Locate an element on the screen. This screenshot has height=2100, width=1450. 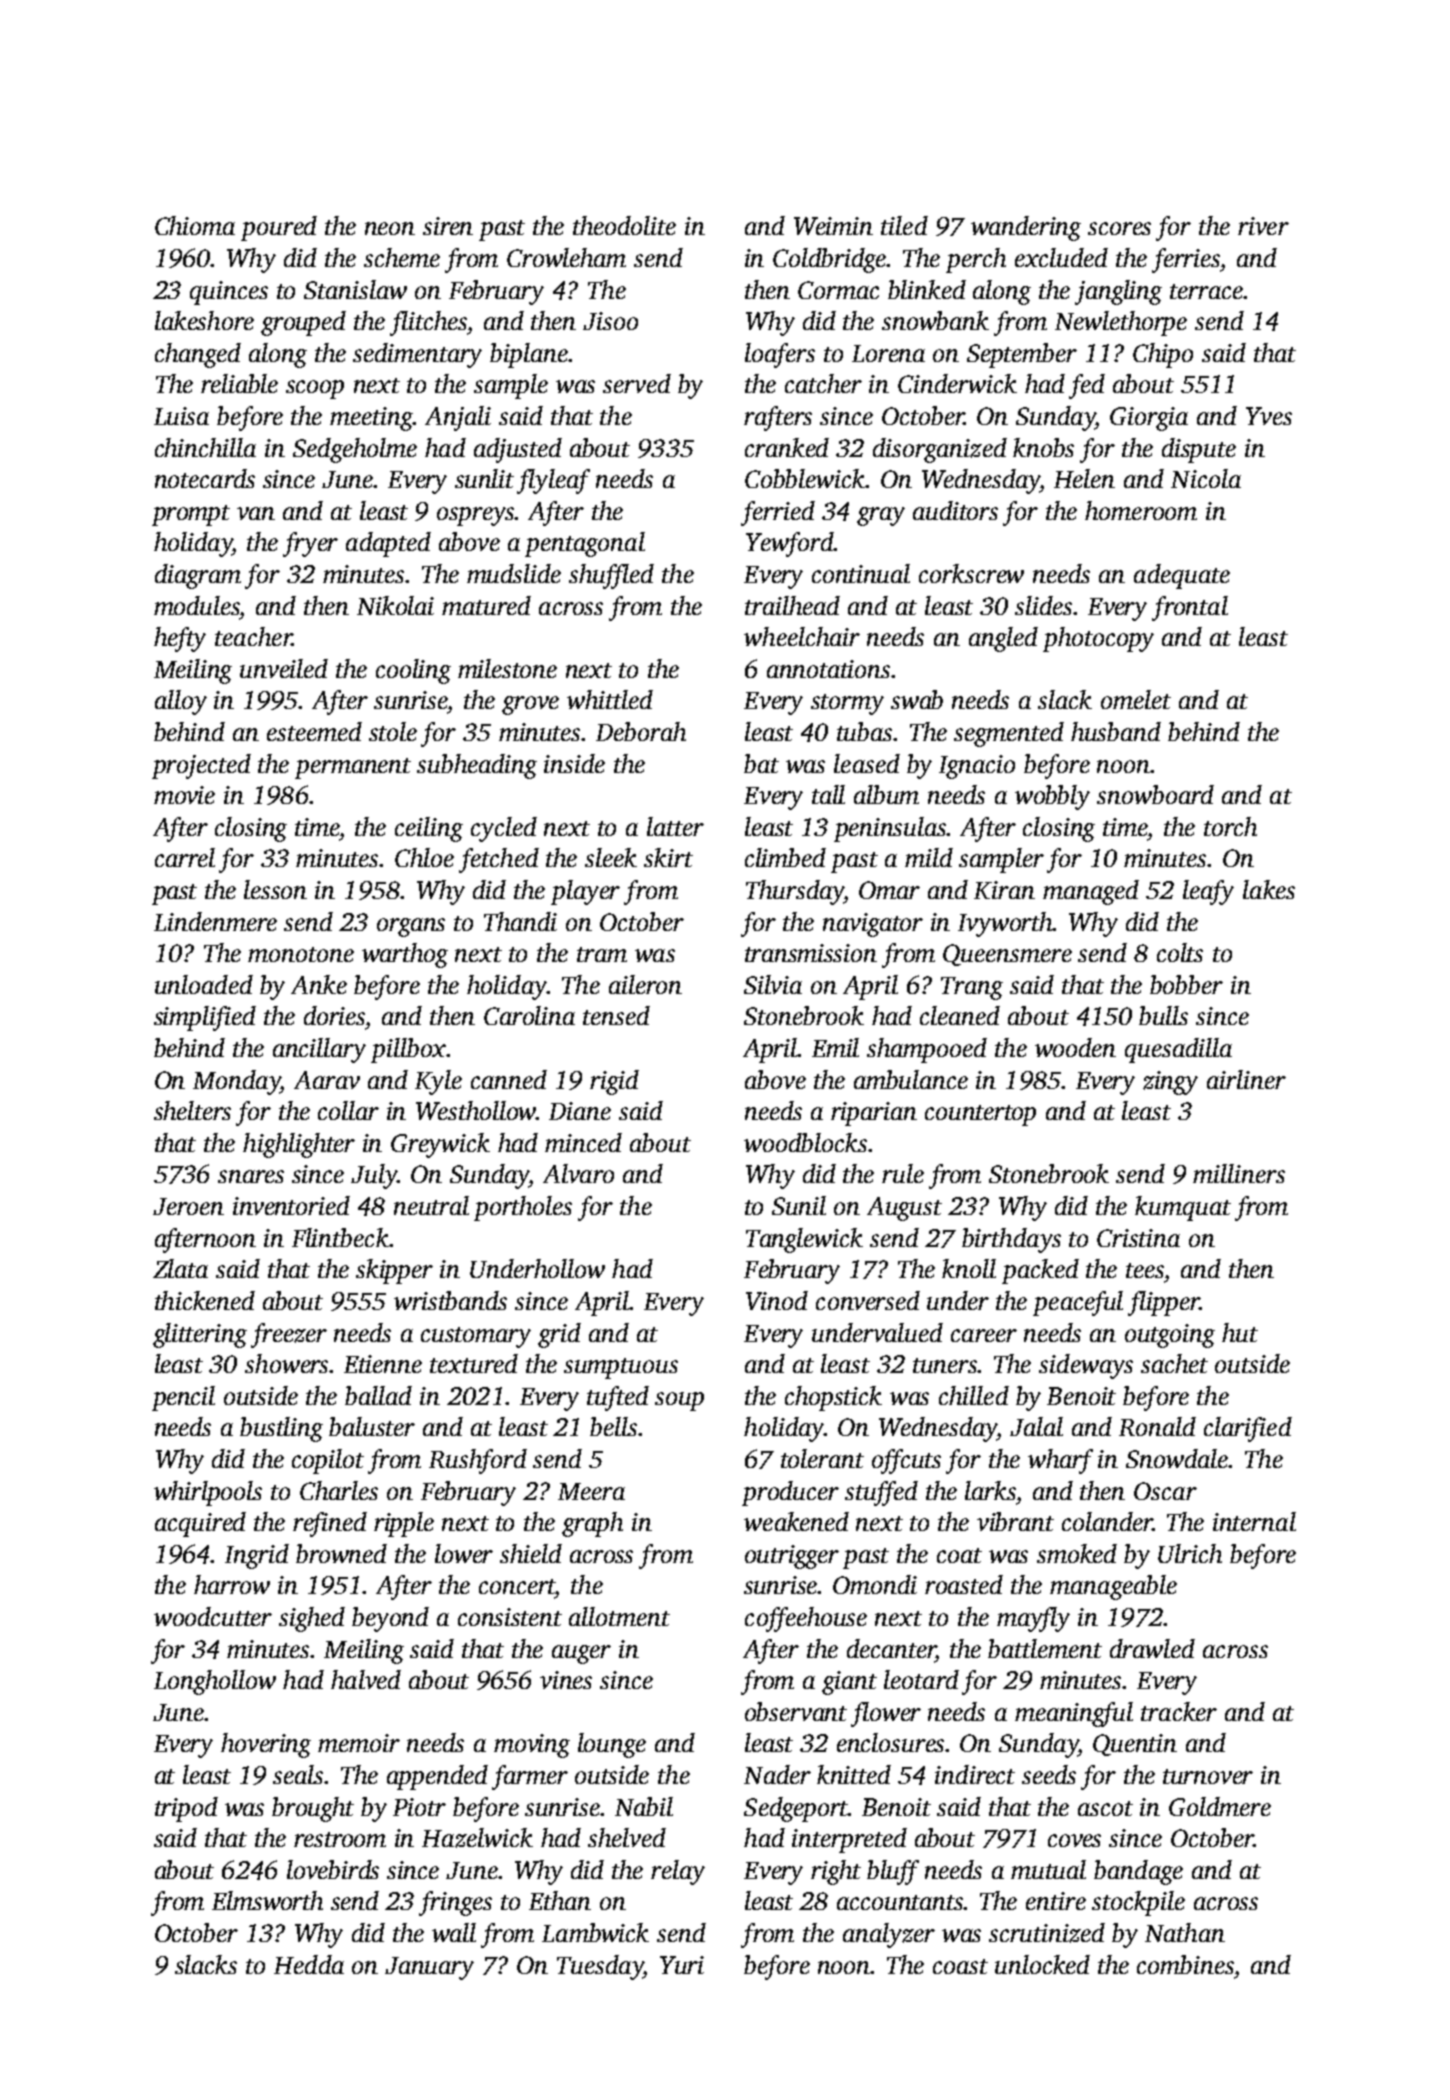
Weimin is located at coordinates (833, 226).
